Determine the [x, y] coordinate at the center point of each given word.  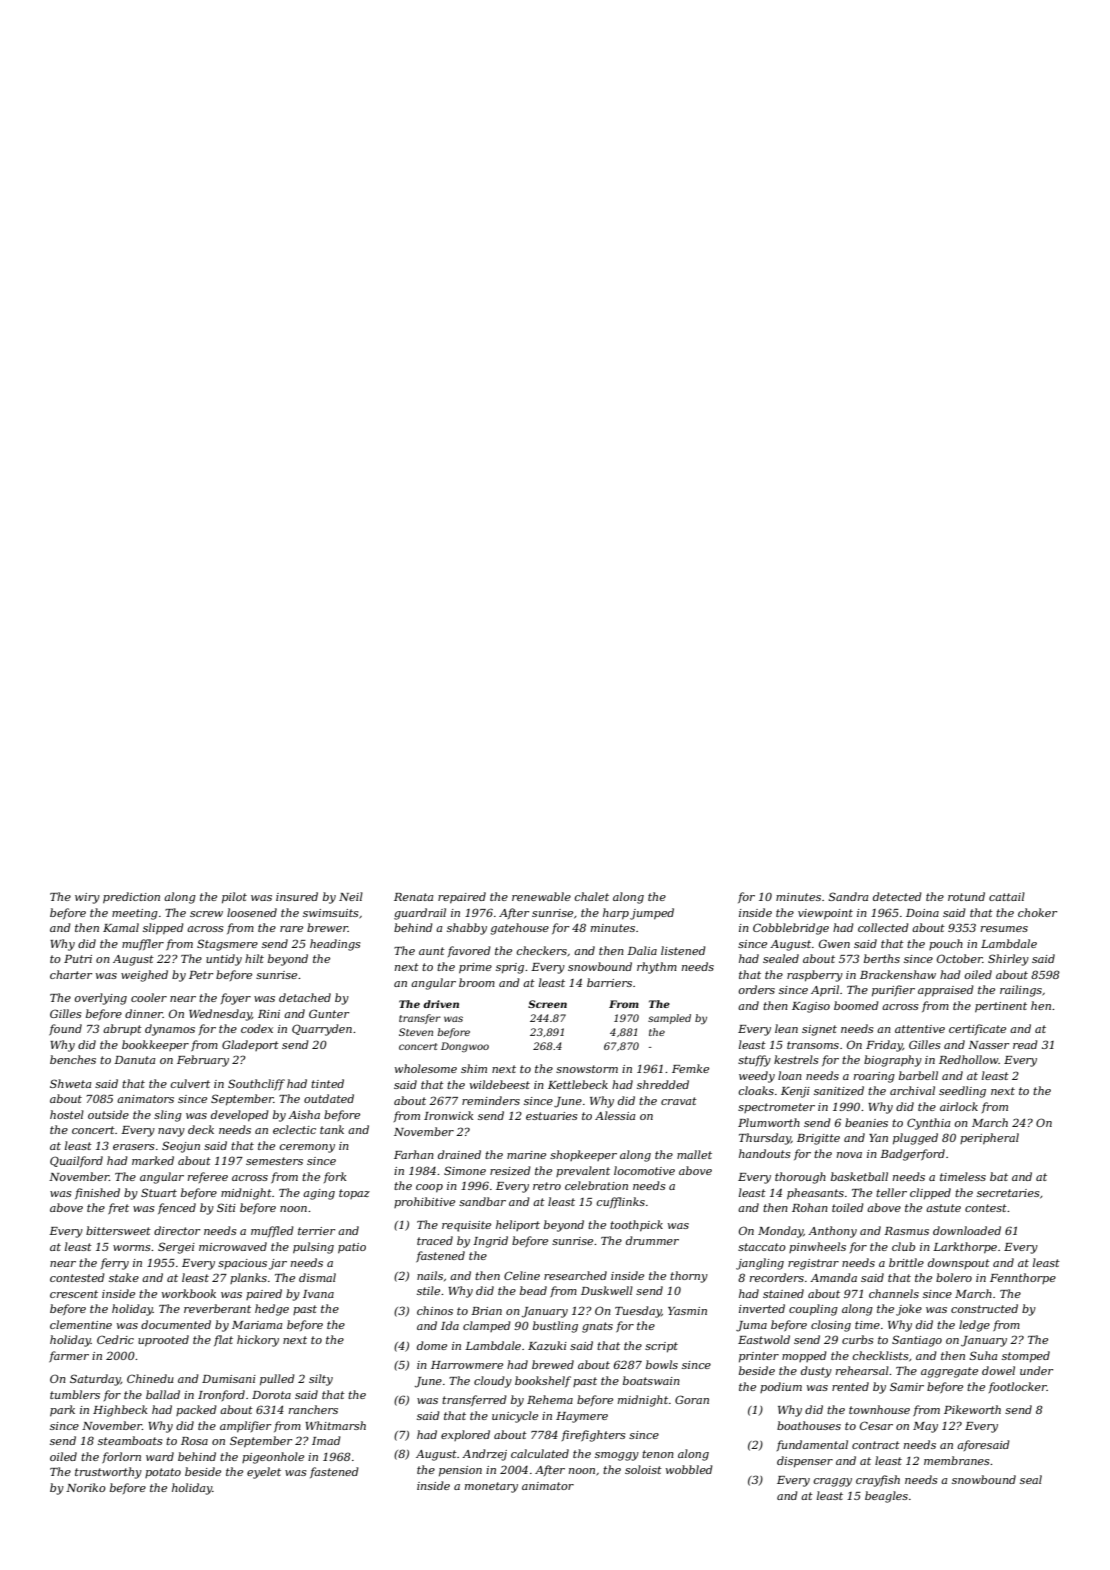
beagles [886, 1497]
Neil [351, 896]
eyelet [264, 1473]
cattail [1007, 896]
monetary [491, 1487]
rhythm [657, 968]
